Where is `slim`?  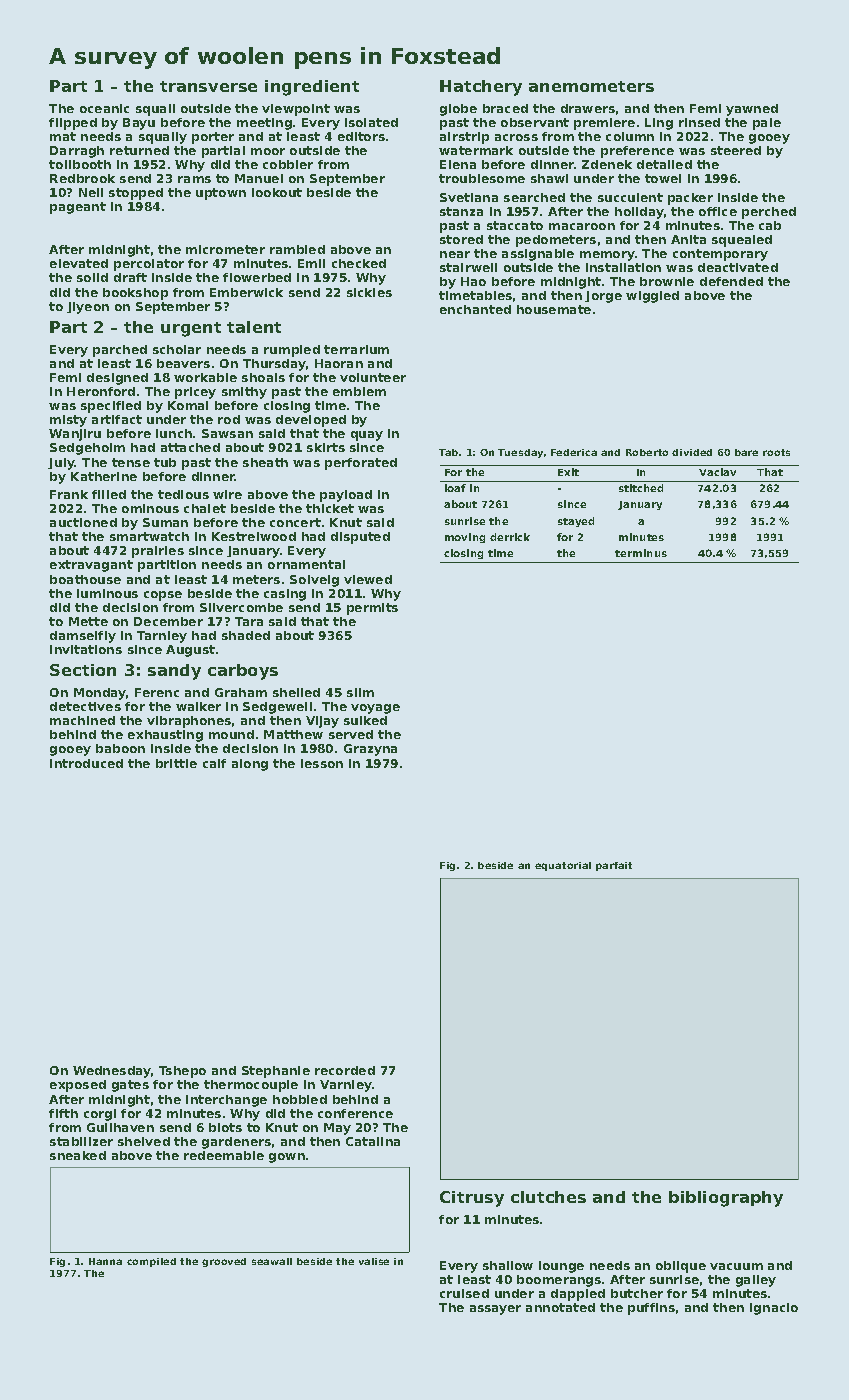
slim is located at coordinates (360, 692).
